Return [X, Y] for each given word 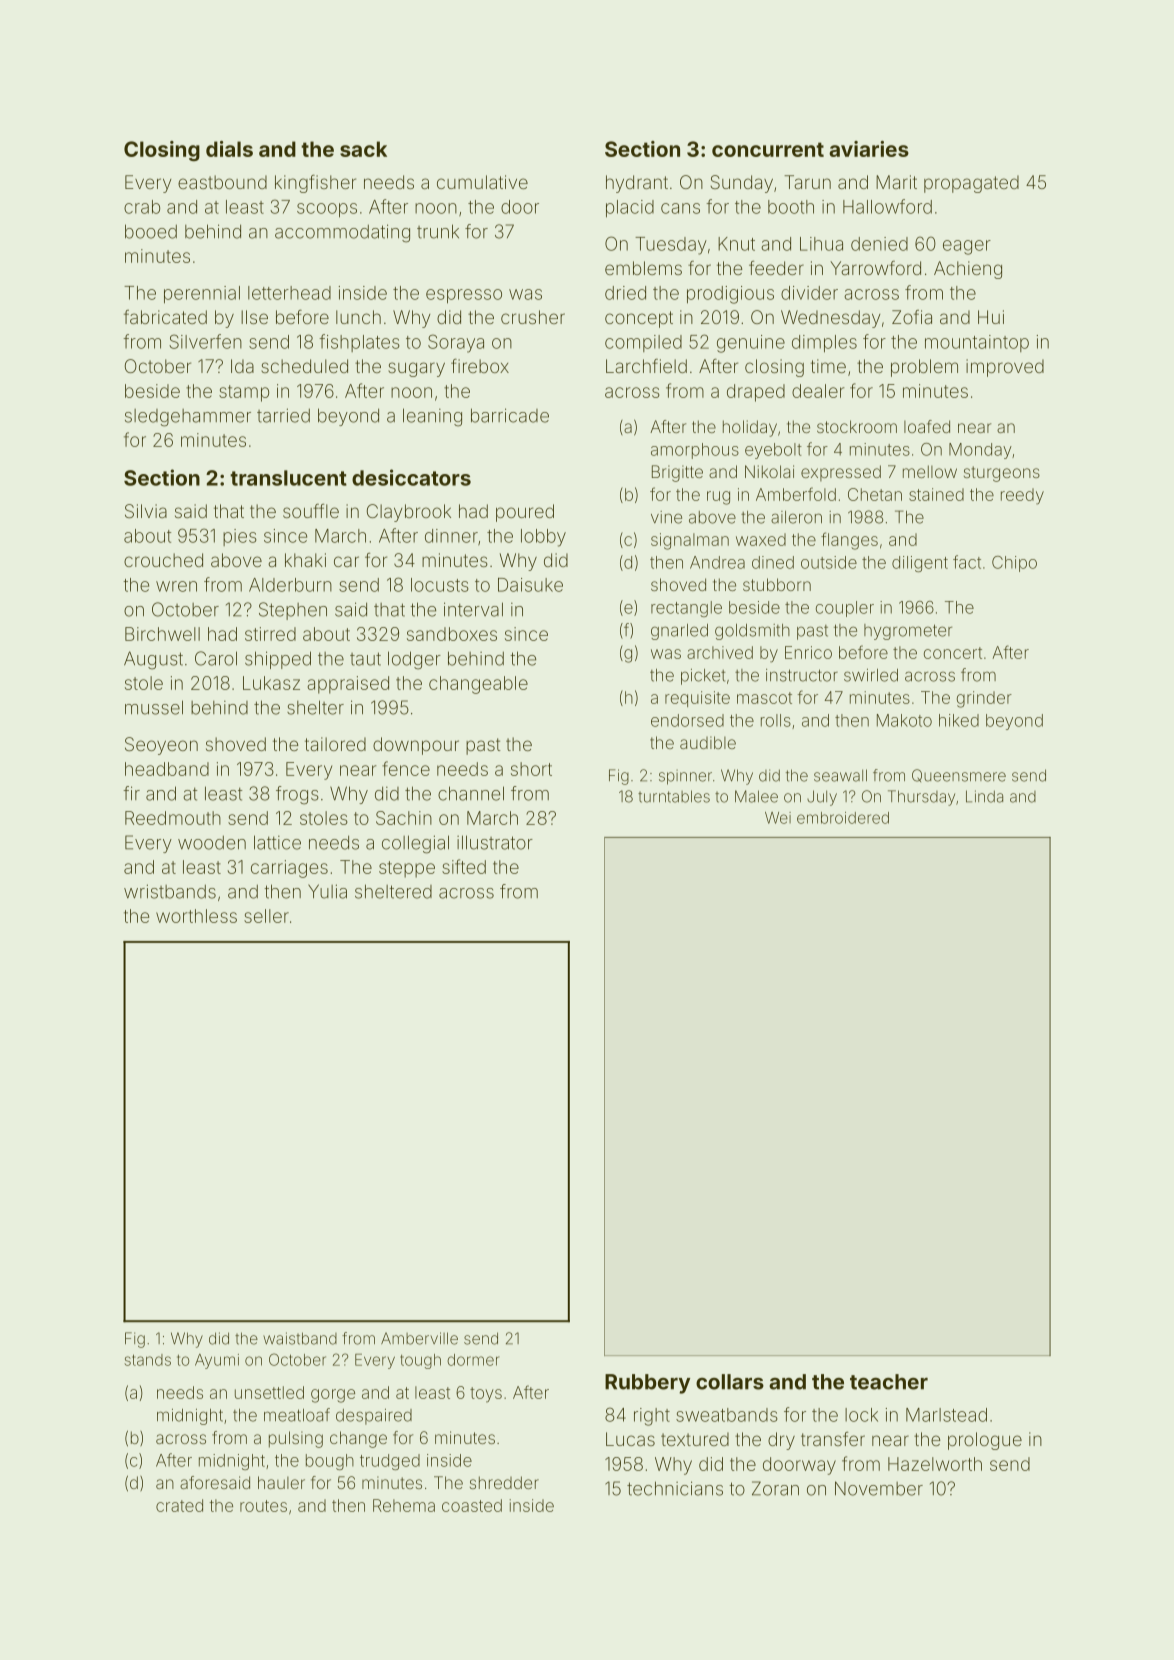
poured [525, 513]
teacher [889, 1382]
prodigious [730, 295]
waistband [300, 1338]
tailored [335, 744]
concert [953, 653]
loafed [927, 426]
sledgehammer [188, 418]
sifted [464, 866]
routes [263, 1506]
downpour [416, 746]
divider [809, 293]
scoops [327, 210]
